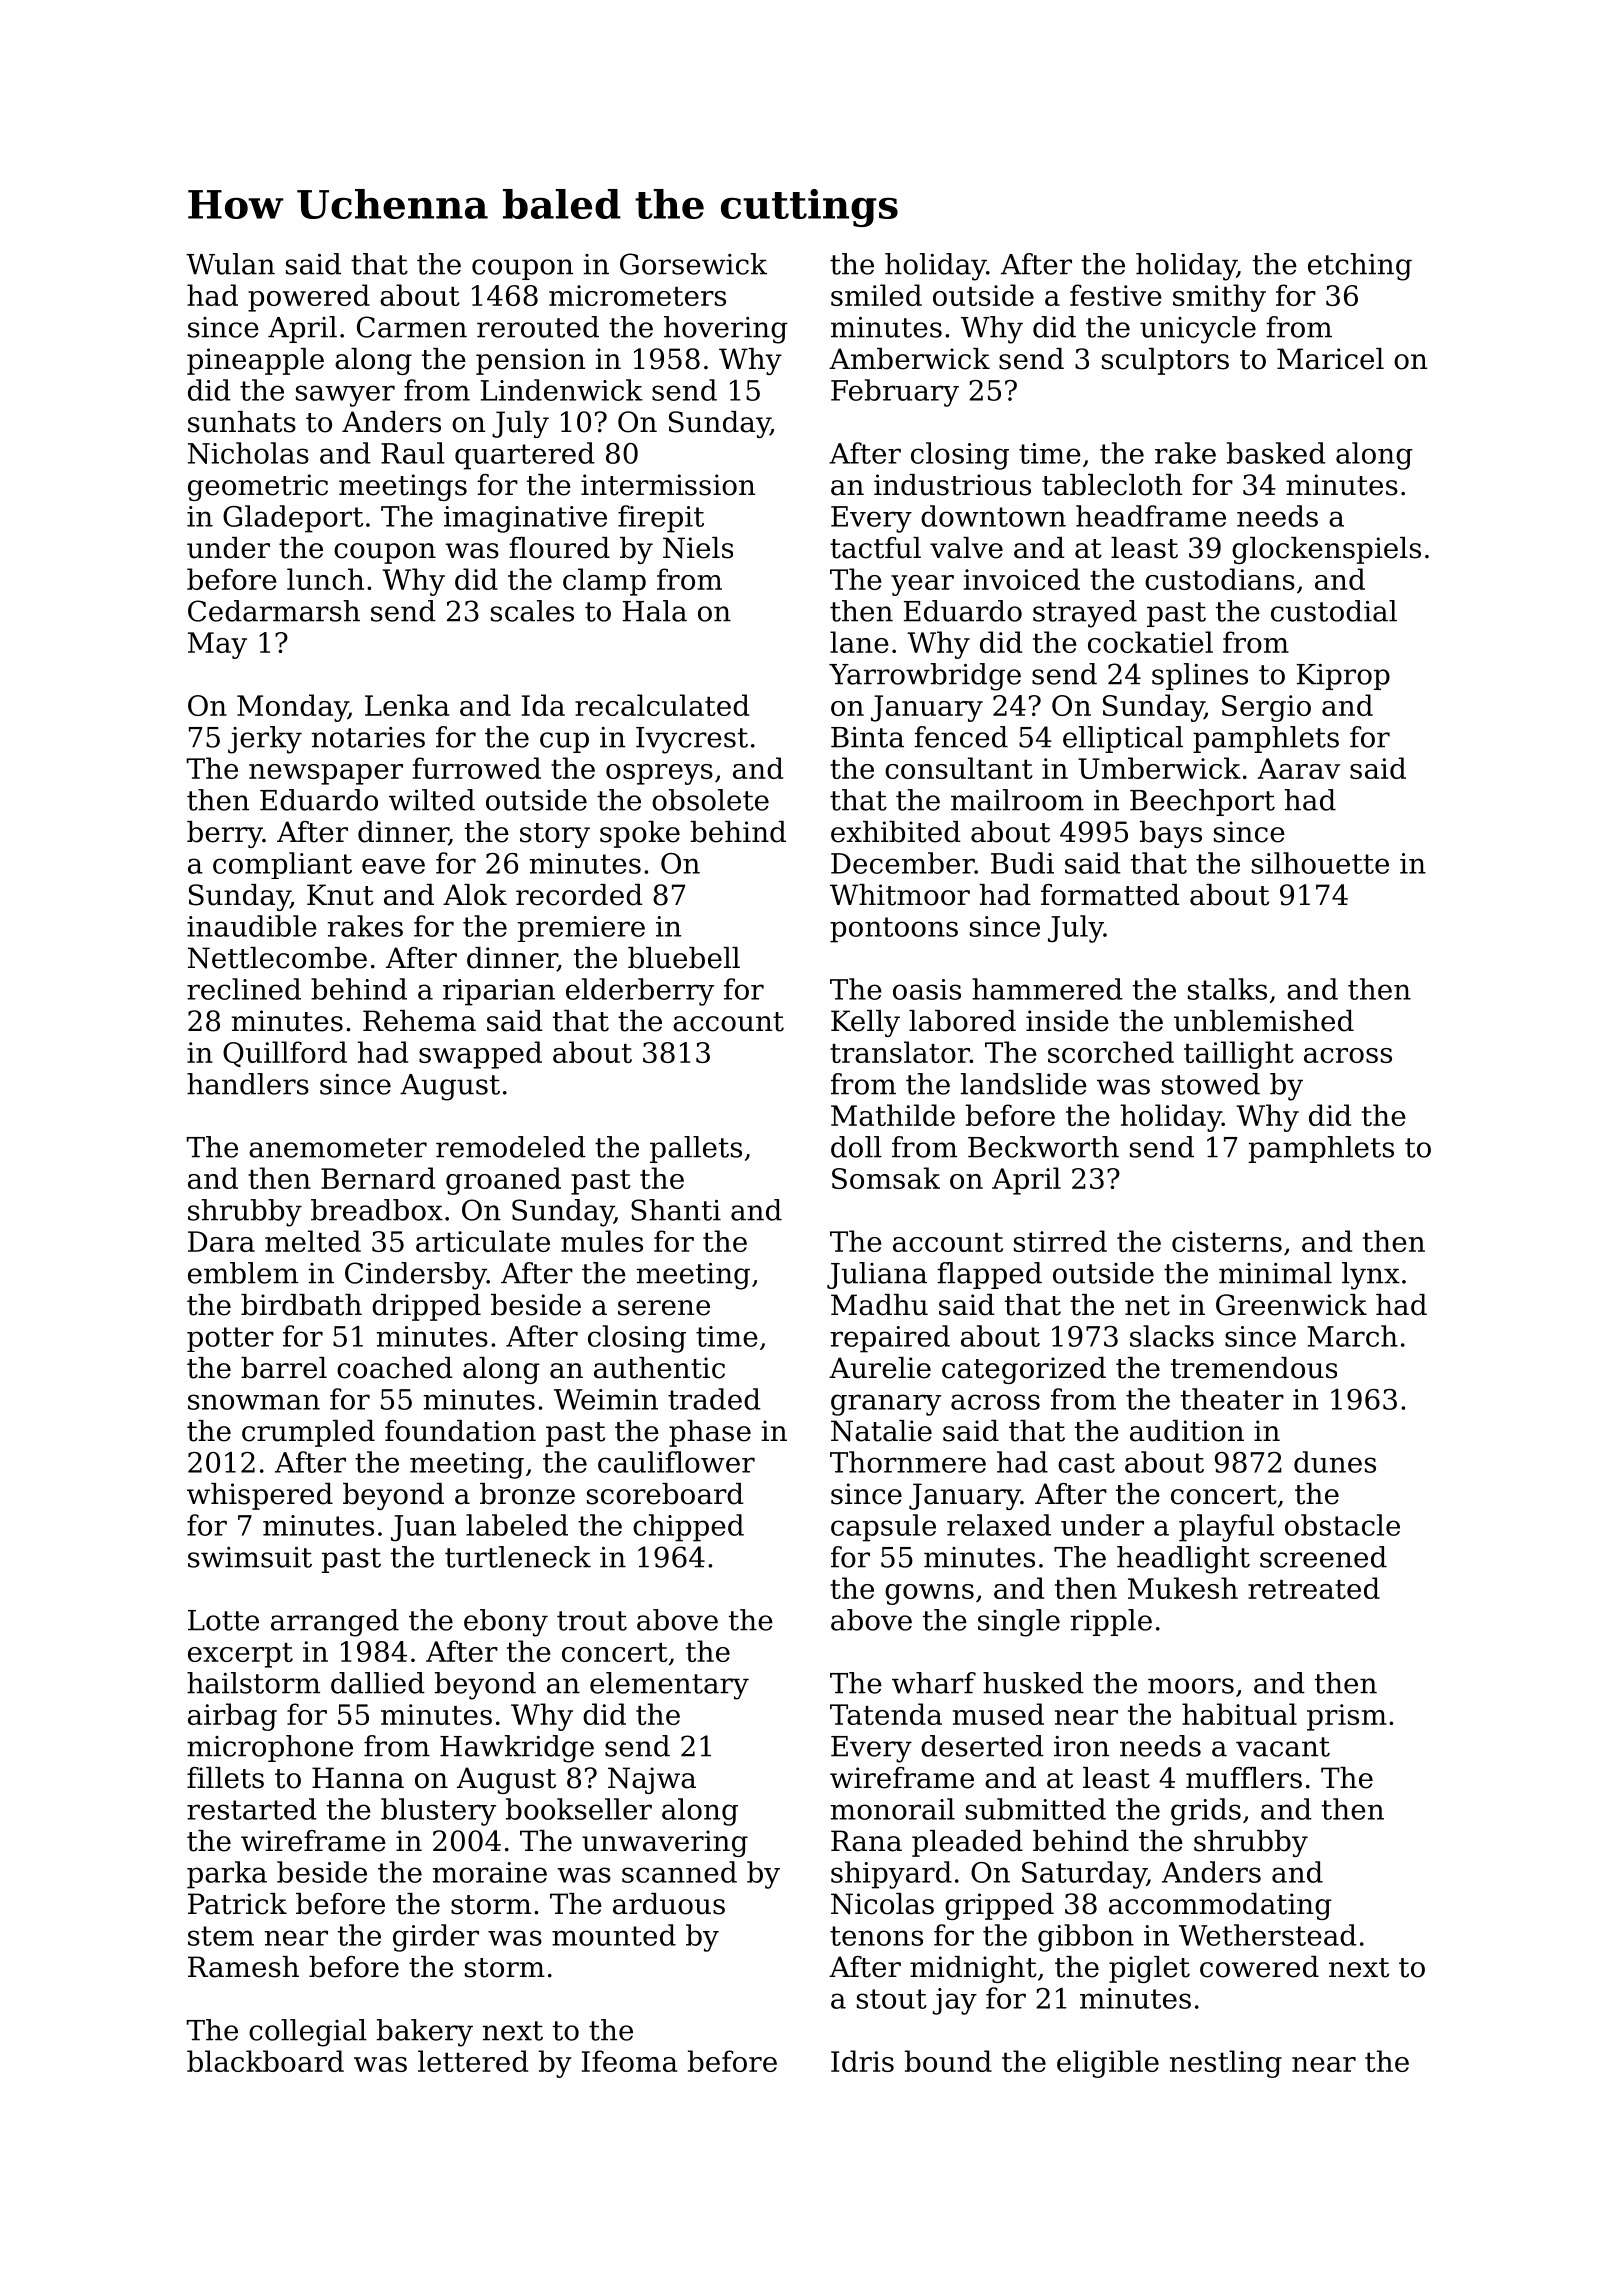 The width and height of the screenshot is (1620, 2292). What do you see at coordinates (876, 295) in the screenshot?
I see `smiled` at bounding box center [876, 295].
